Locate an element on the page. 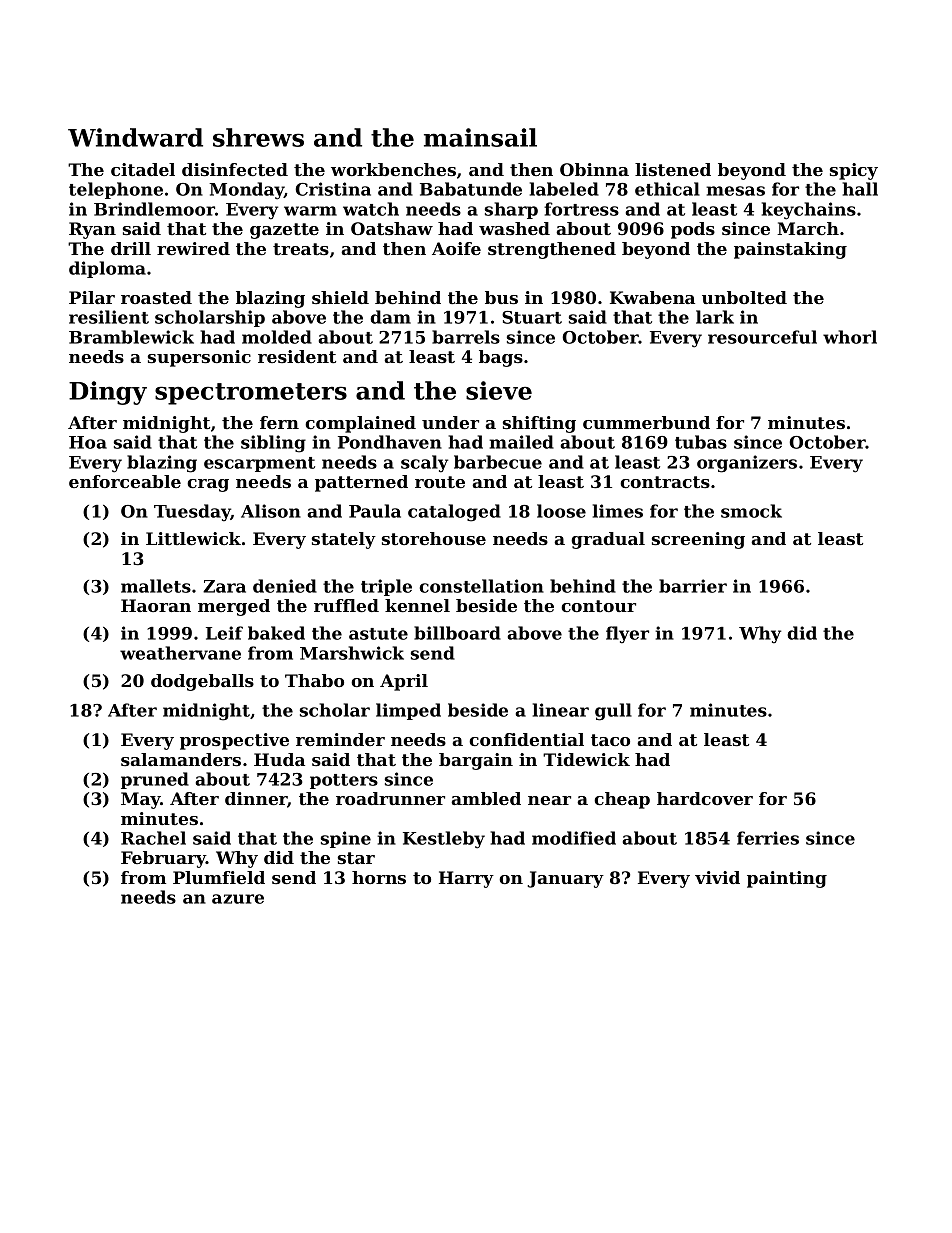 This image has width=952, height=1233. barrier is located at coordinates (693, 586).
